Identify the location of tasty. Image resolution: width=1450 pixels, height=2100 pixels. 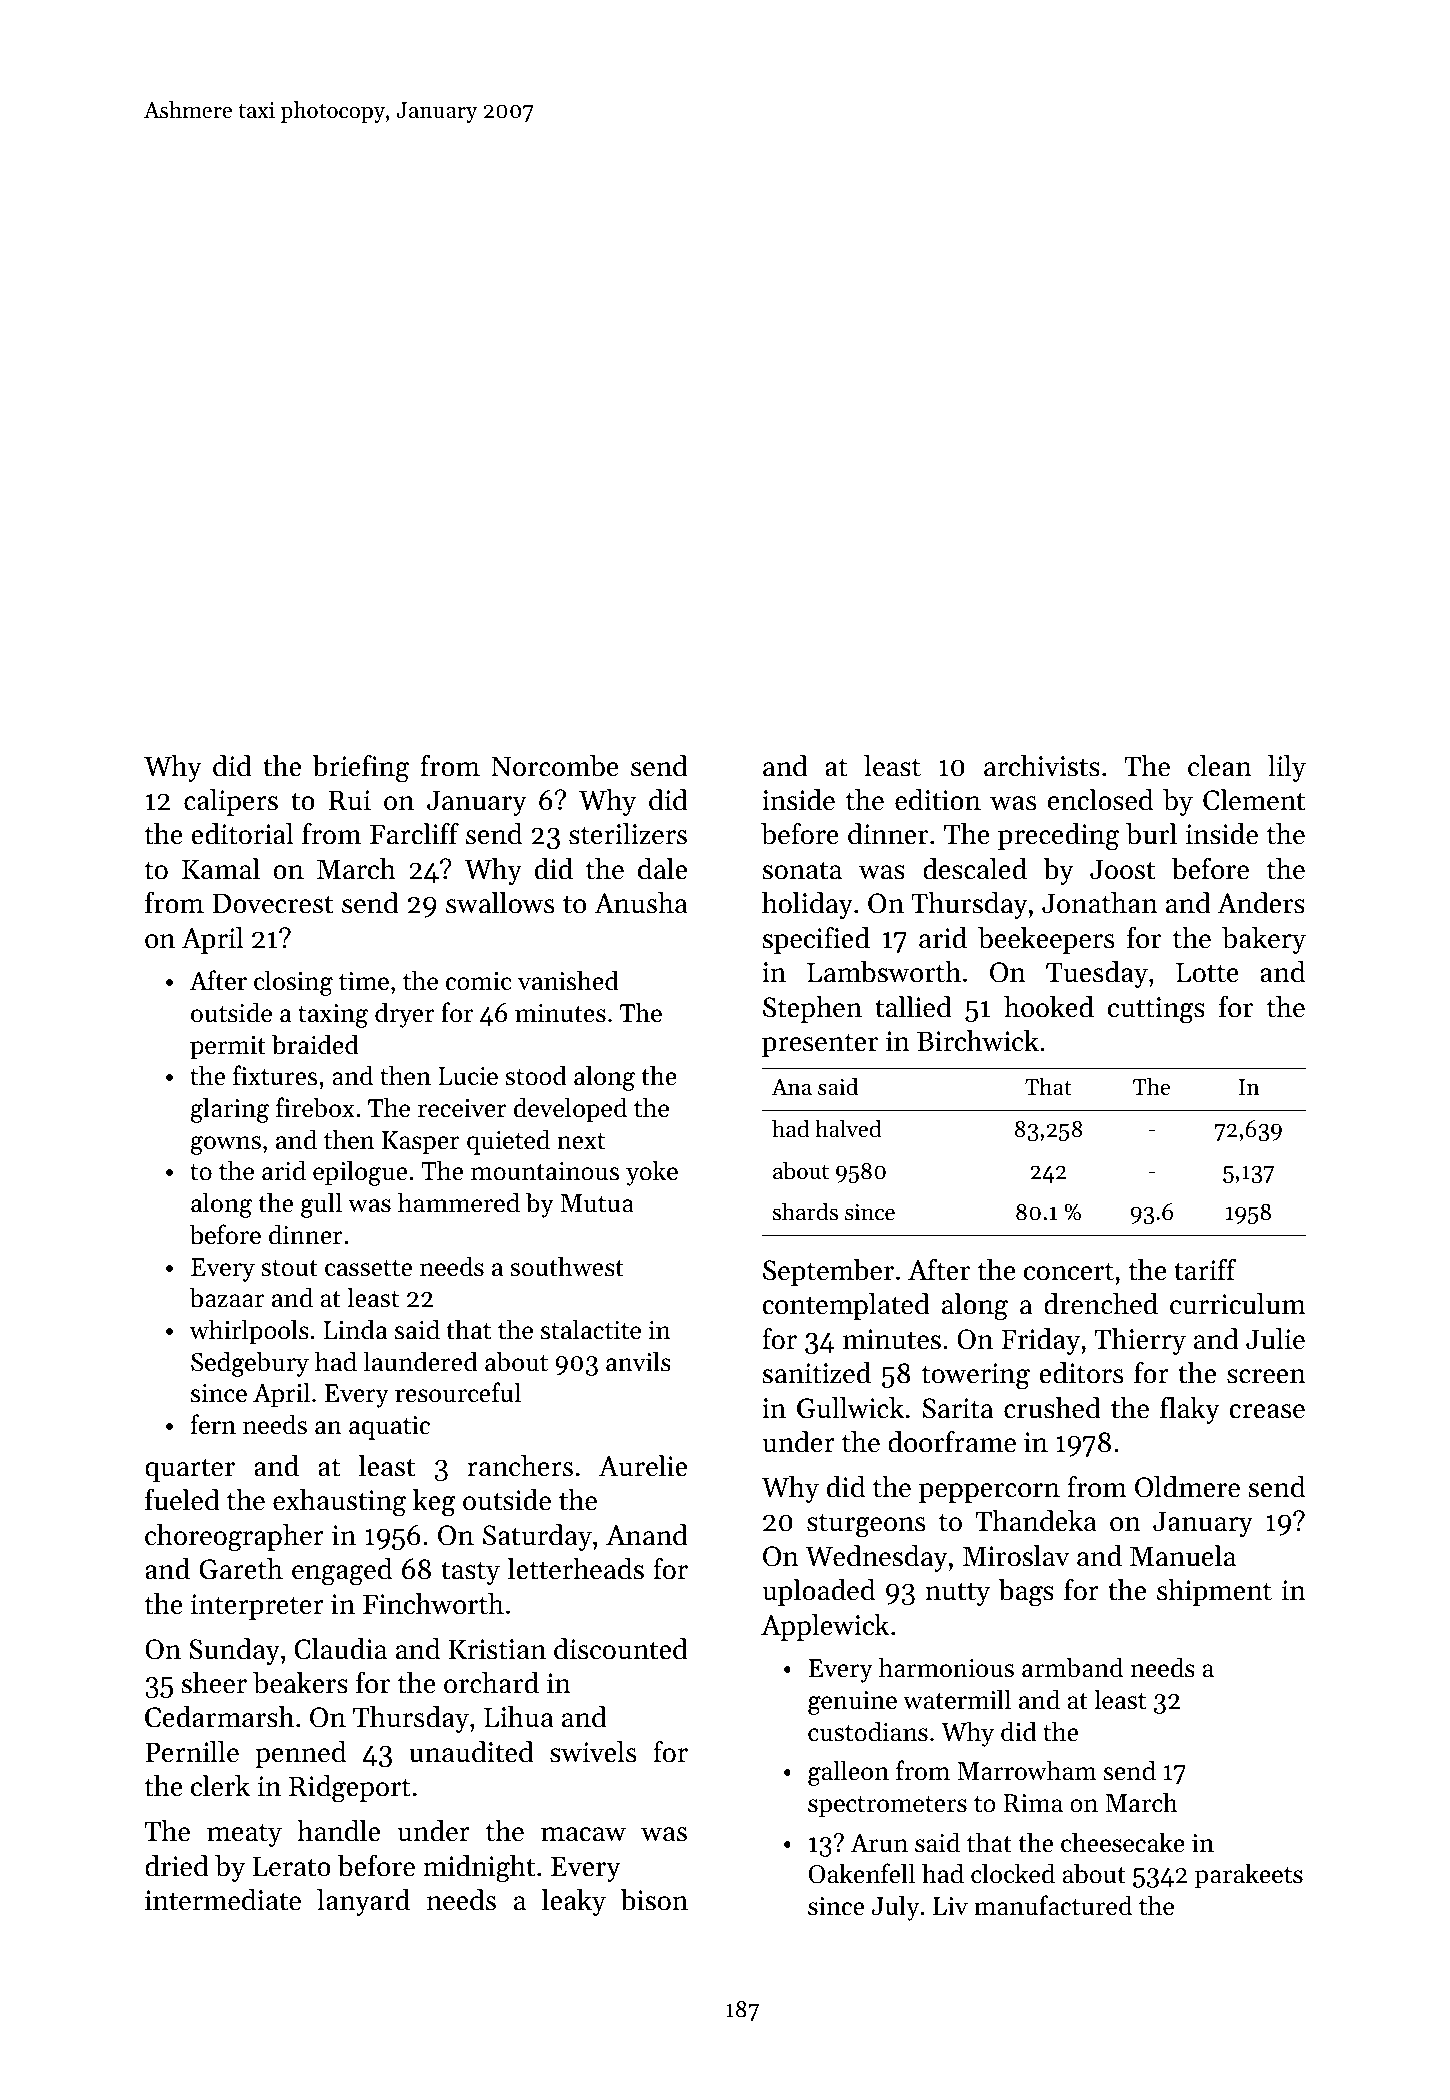
(470, 1573).
